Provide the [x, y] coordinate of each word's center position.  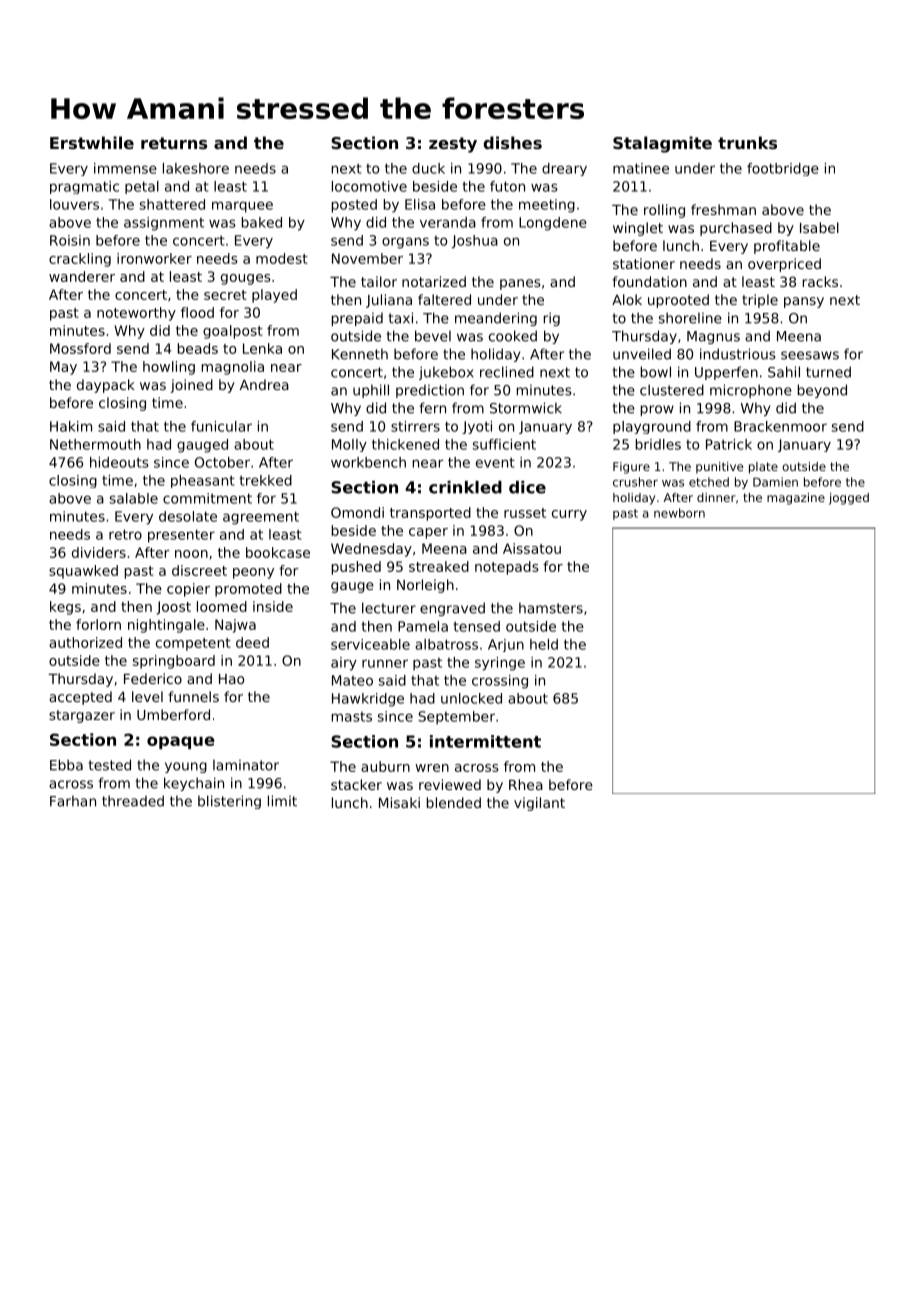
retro [125, 534]
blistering [229, 802]
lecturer [389, 608]
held [544, 644]
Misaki [399, 802]
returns [174, 143]
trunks [747, 142]
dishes [513, 142]
